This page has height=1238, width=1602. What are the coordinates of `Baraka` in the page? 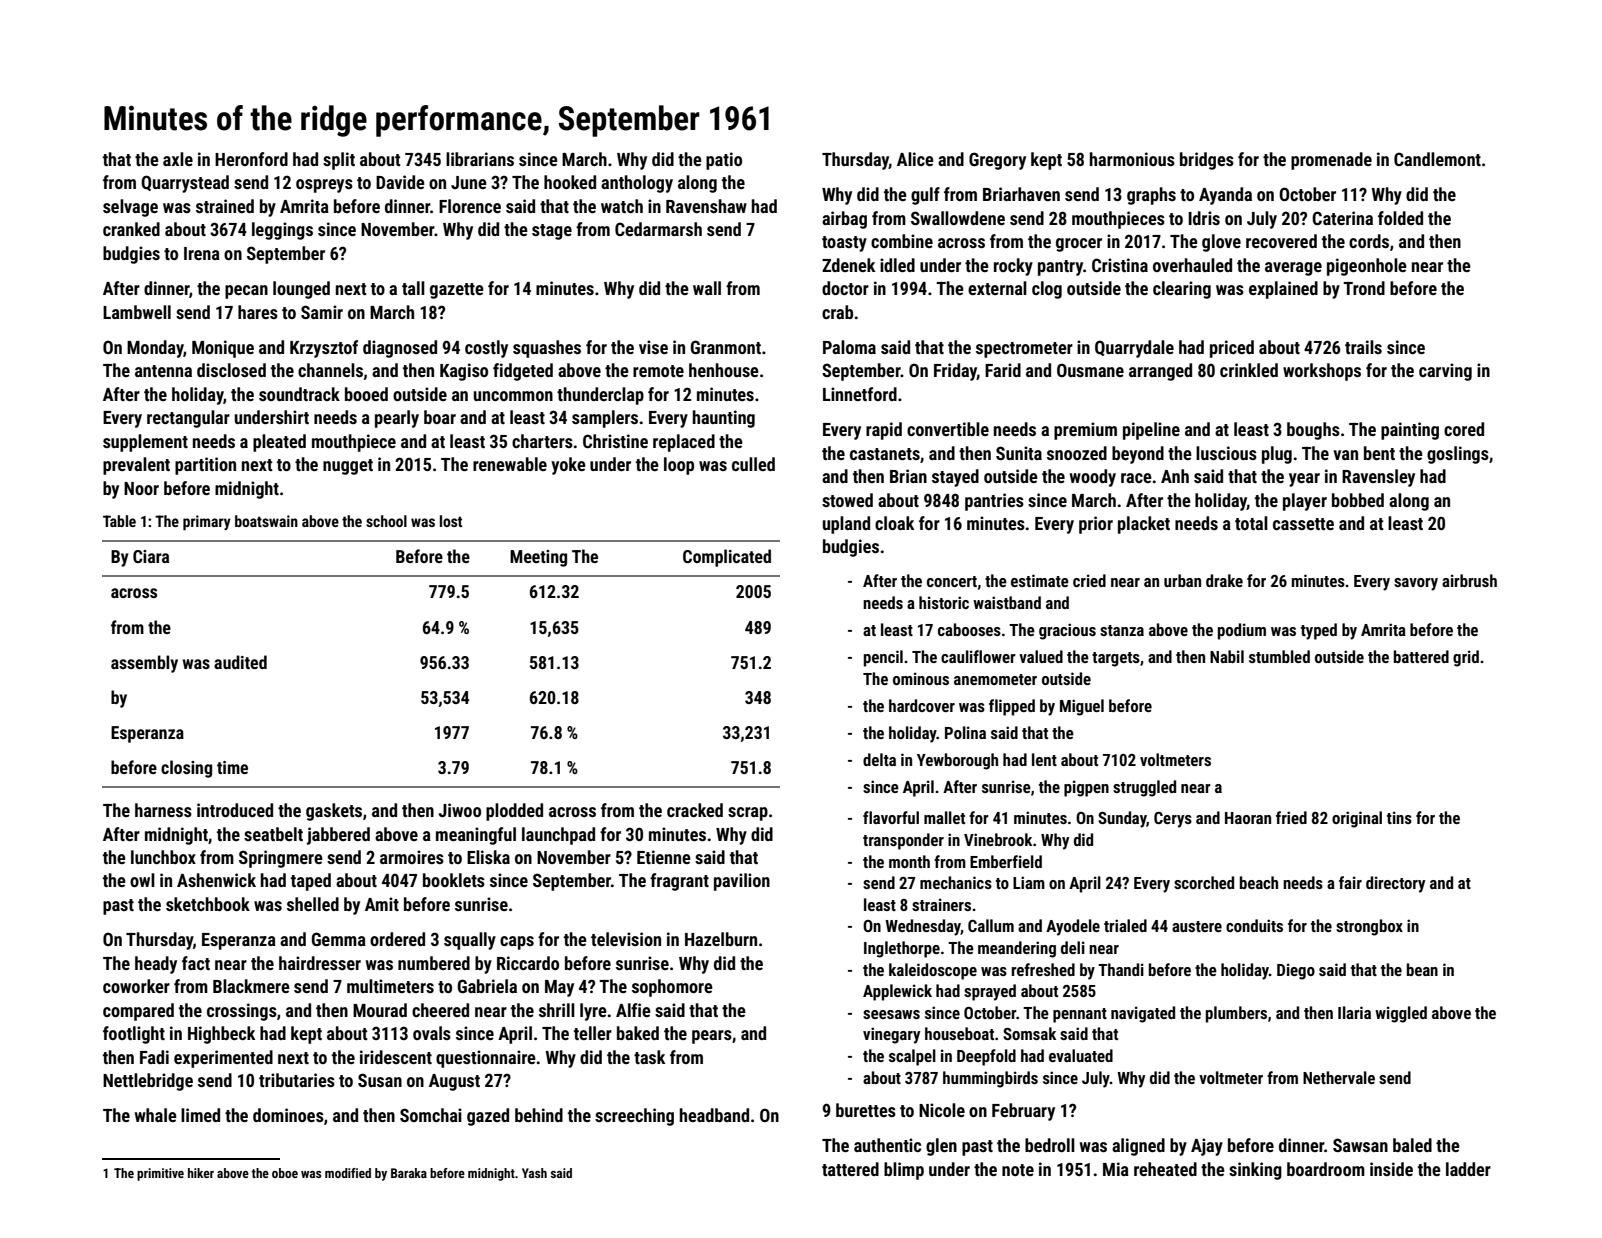 It's located at (409, 1173).
